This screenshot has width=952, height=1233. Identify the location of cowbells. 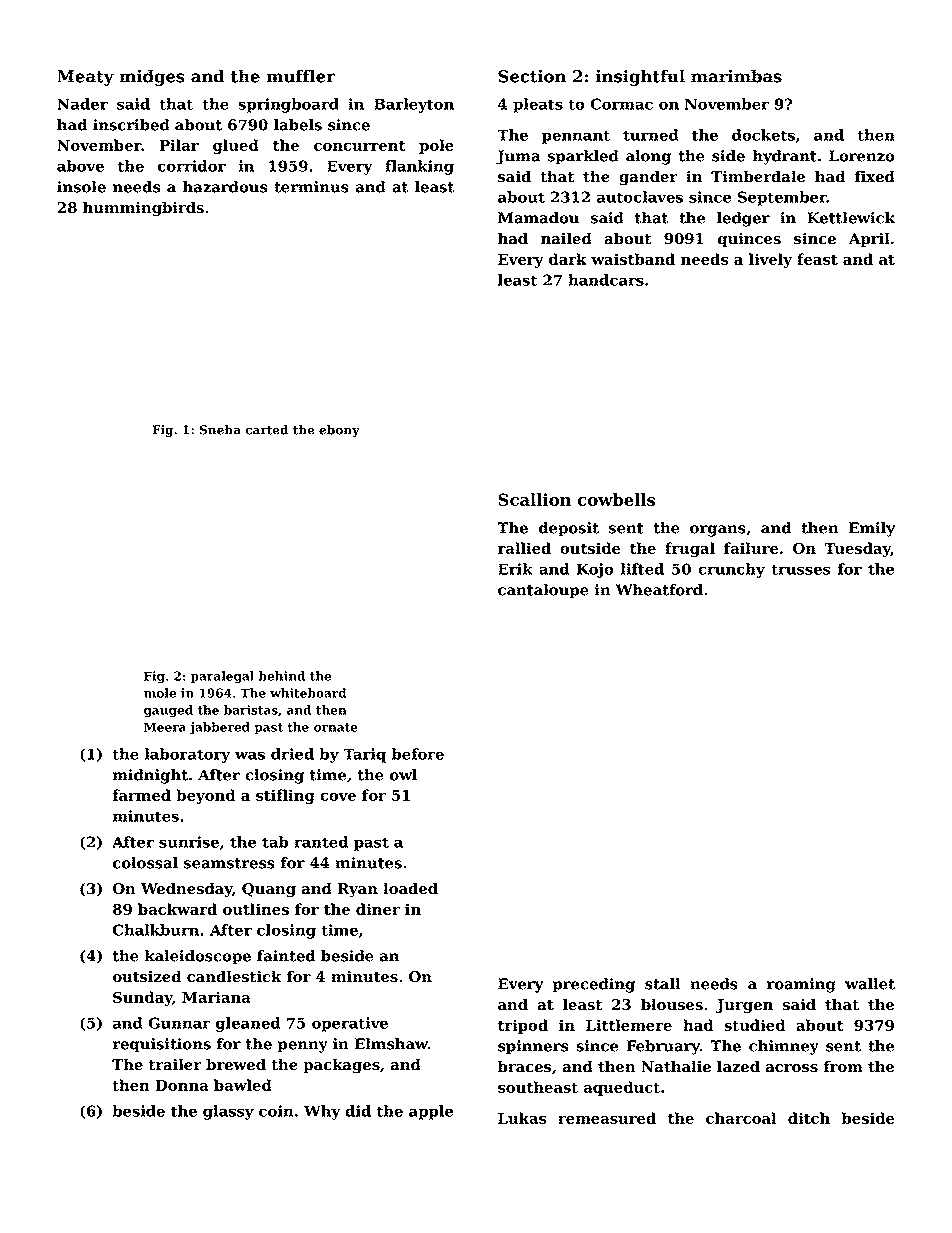
(616, 499).
